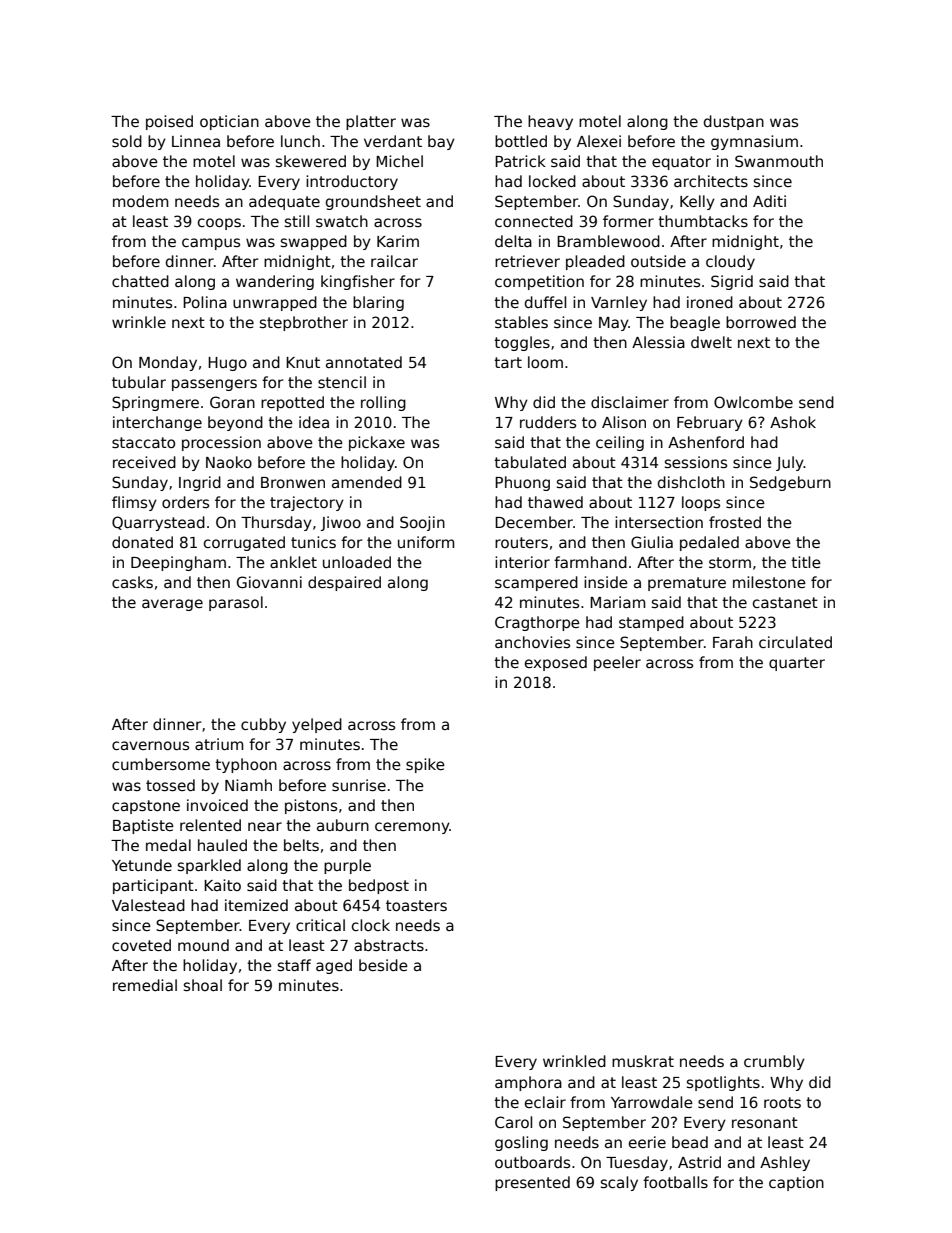  I want to click on gosling, so click(521, 1143).
